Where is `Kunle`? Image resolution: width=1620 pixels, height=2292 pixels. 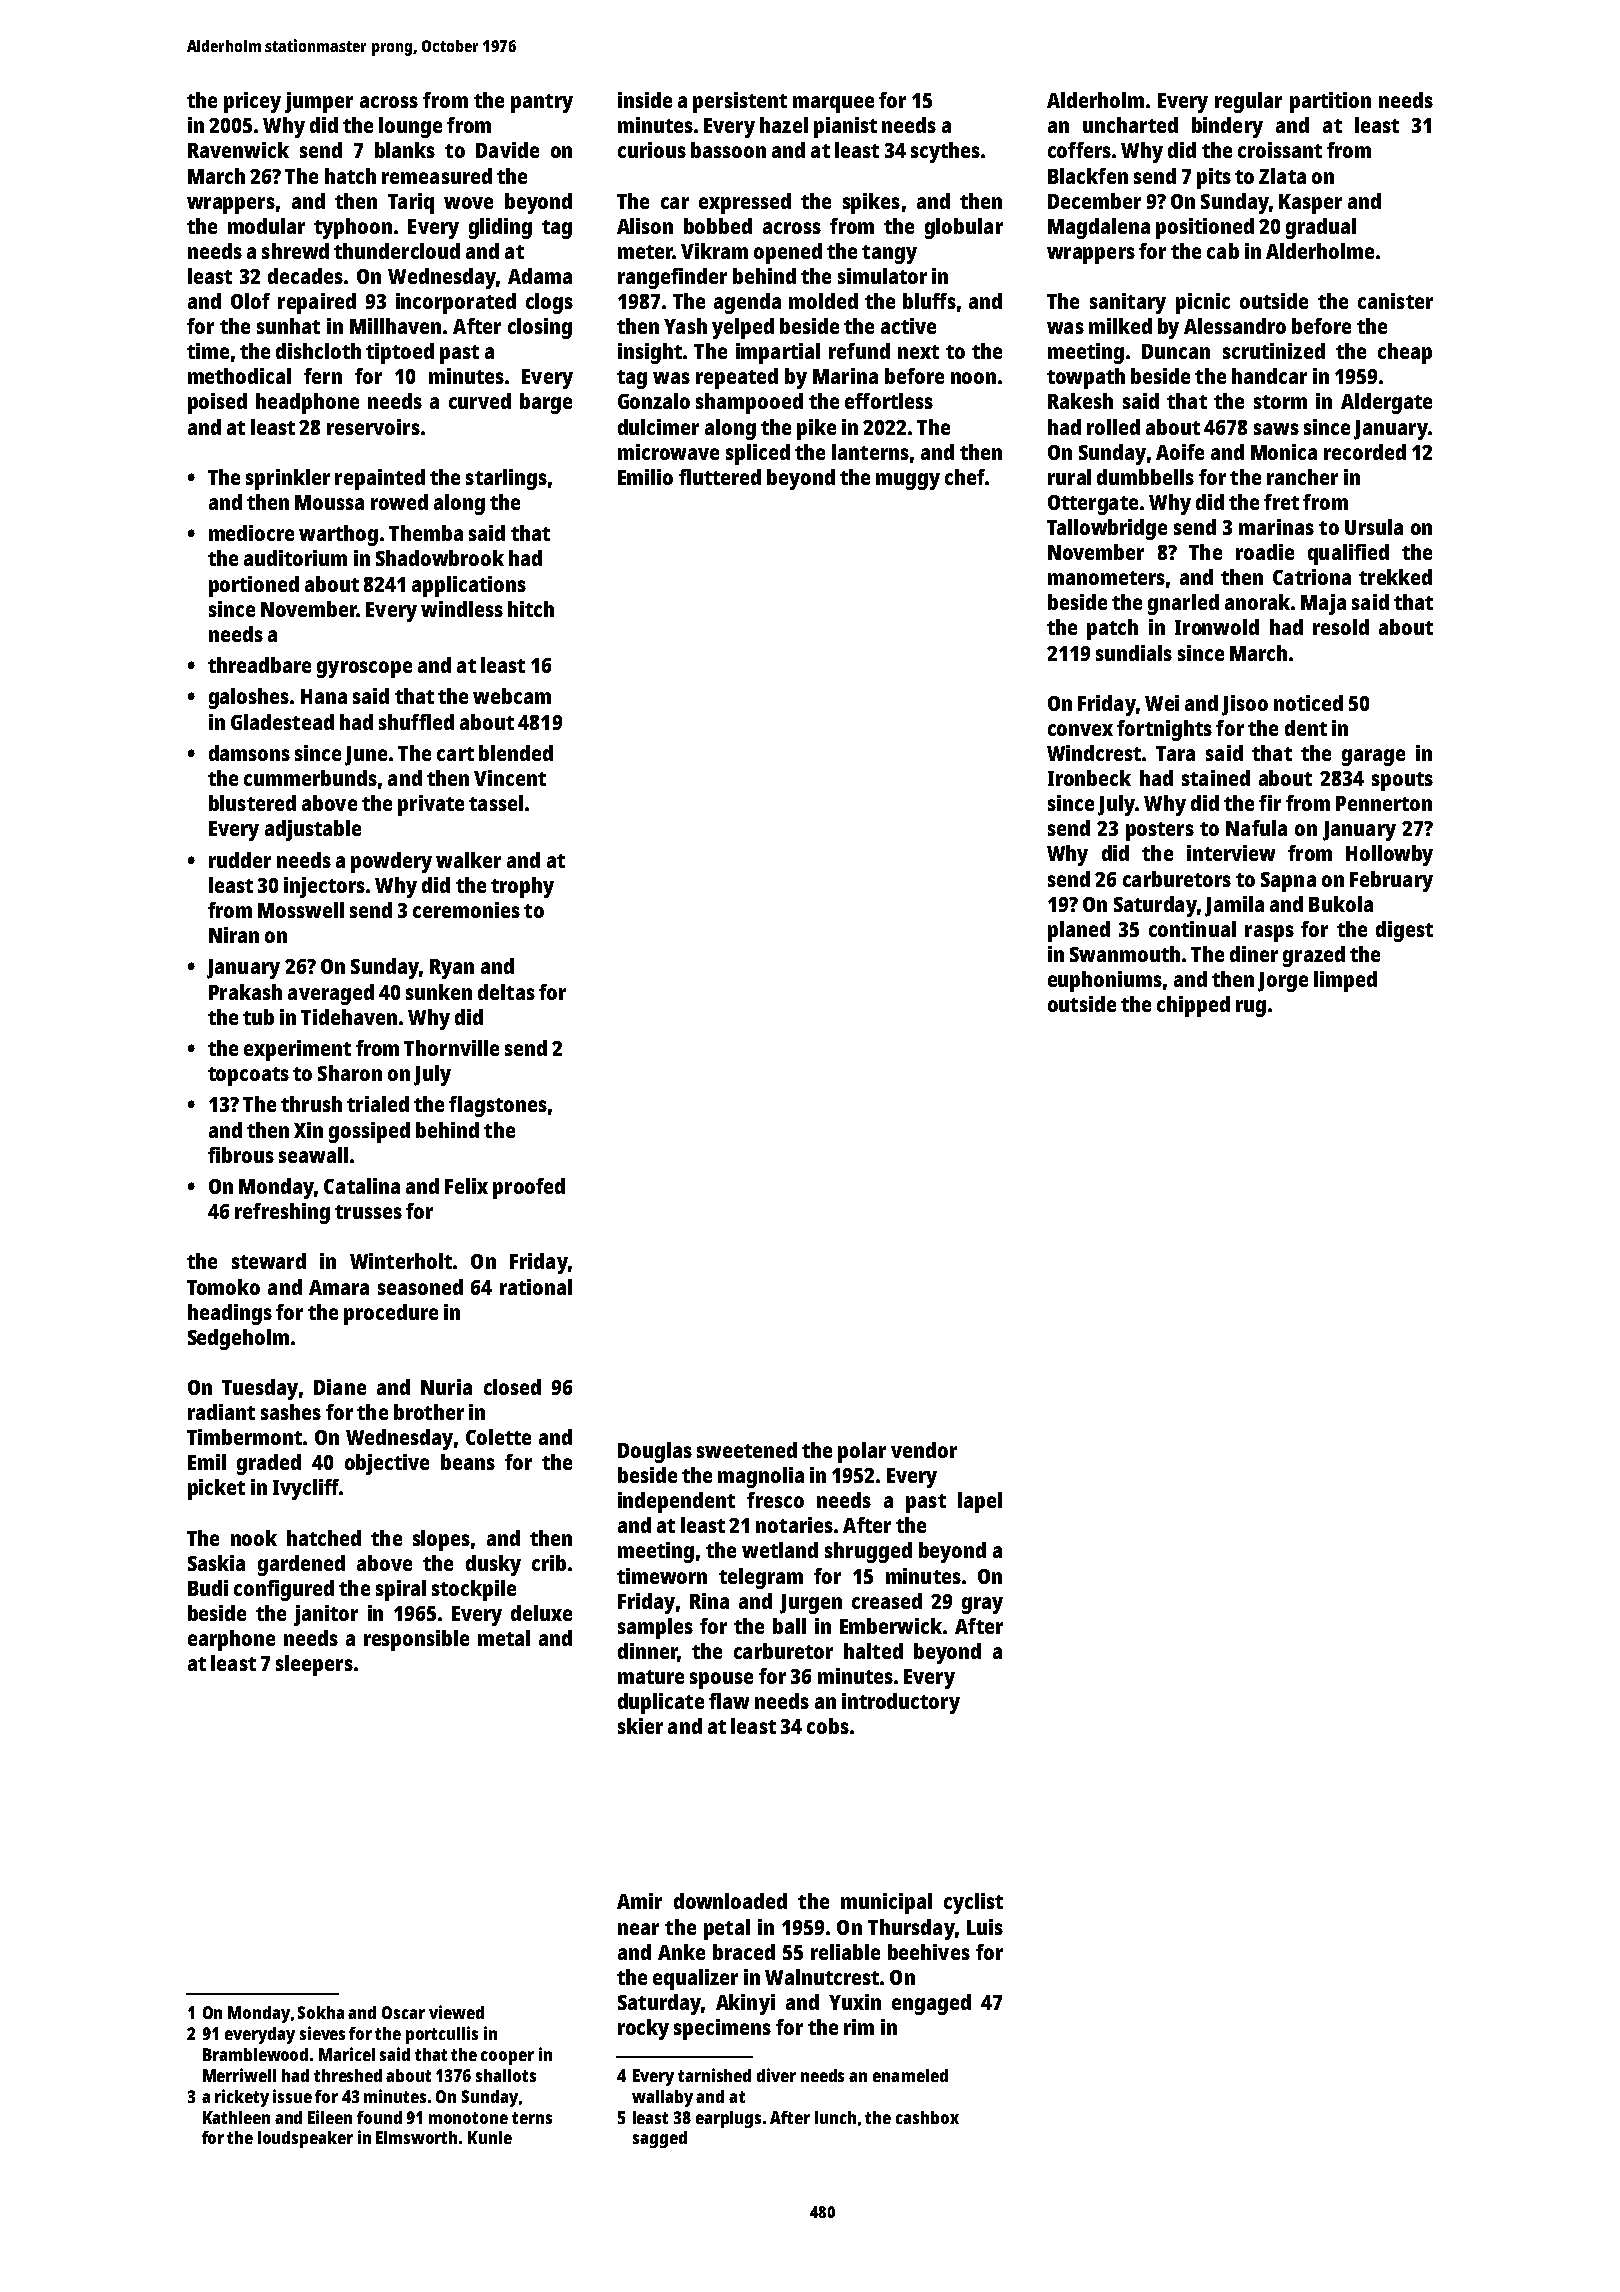
Kunle is located at coordinates (490, 2137).
